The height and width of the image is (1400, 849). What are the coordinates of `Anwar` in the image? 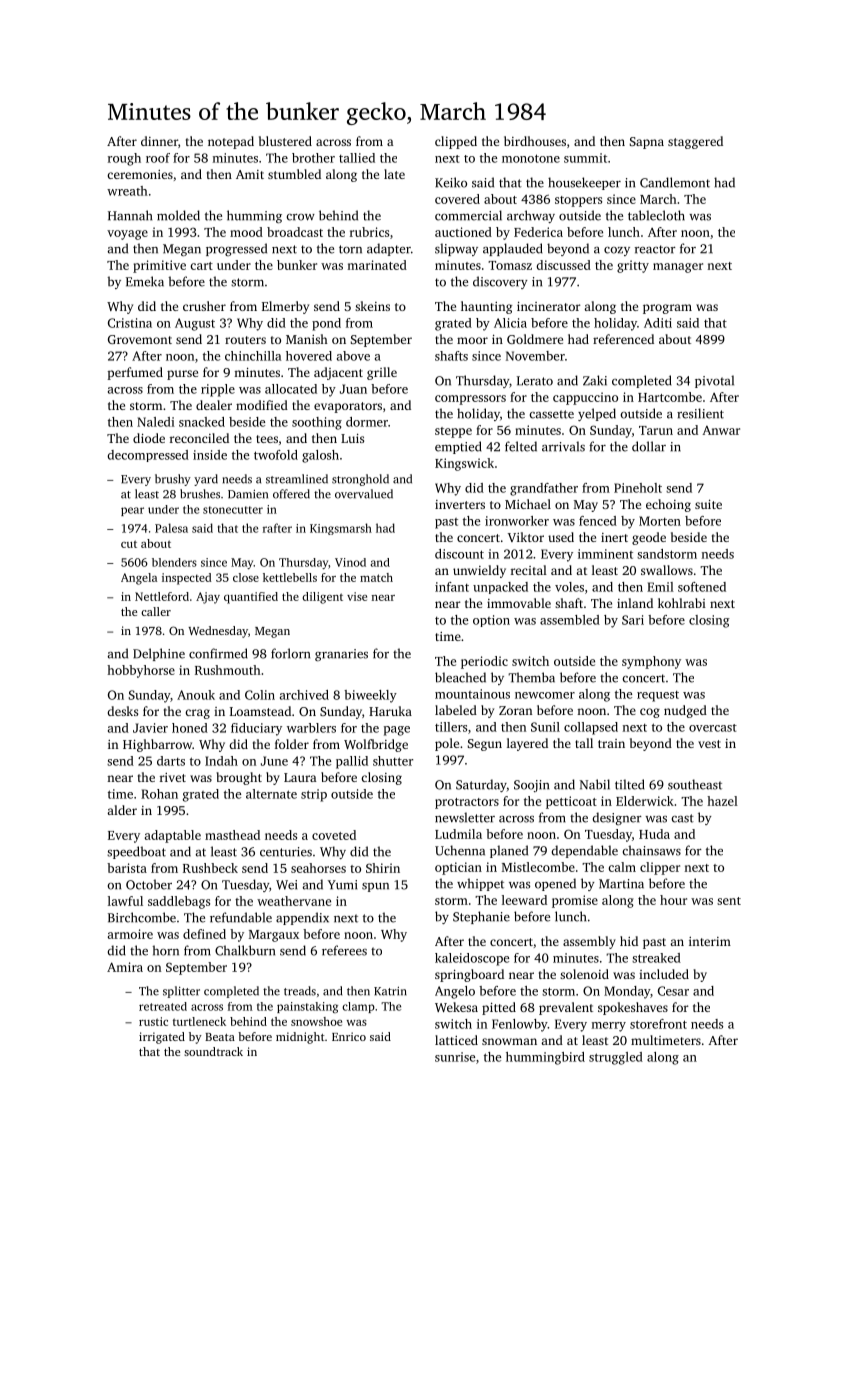 It's located at (721, 430).
